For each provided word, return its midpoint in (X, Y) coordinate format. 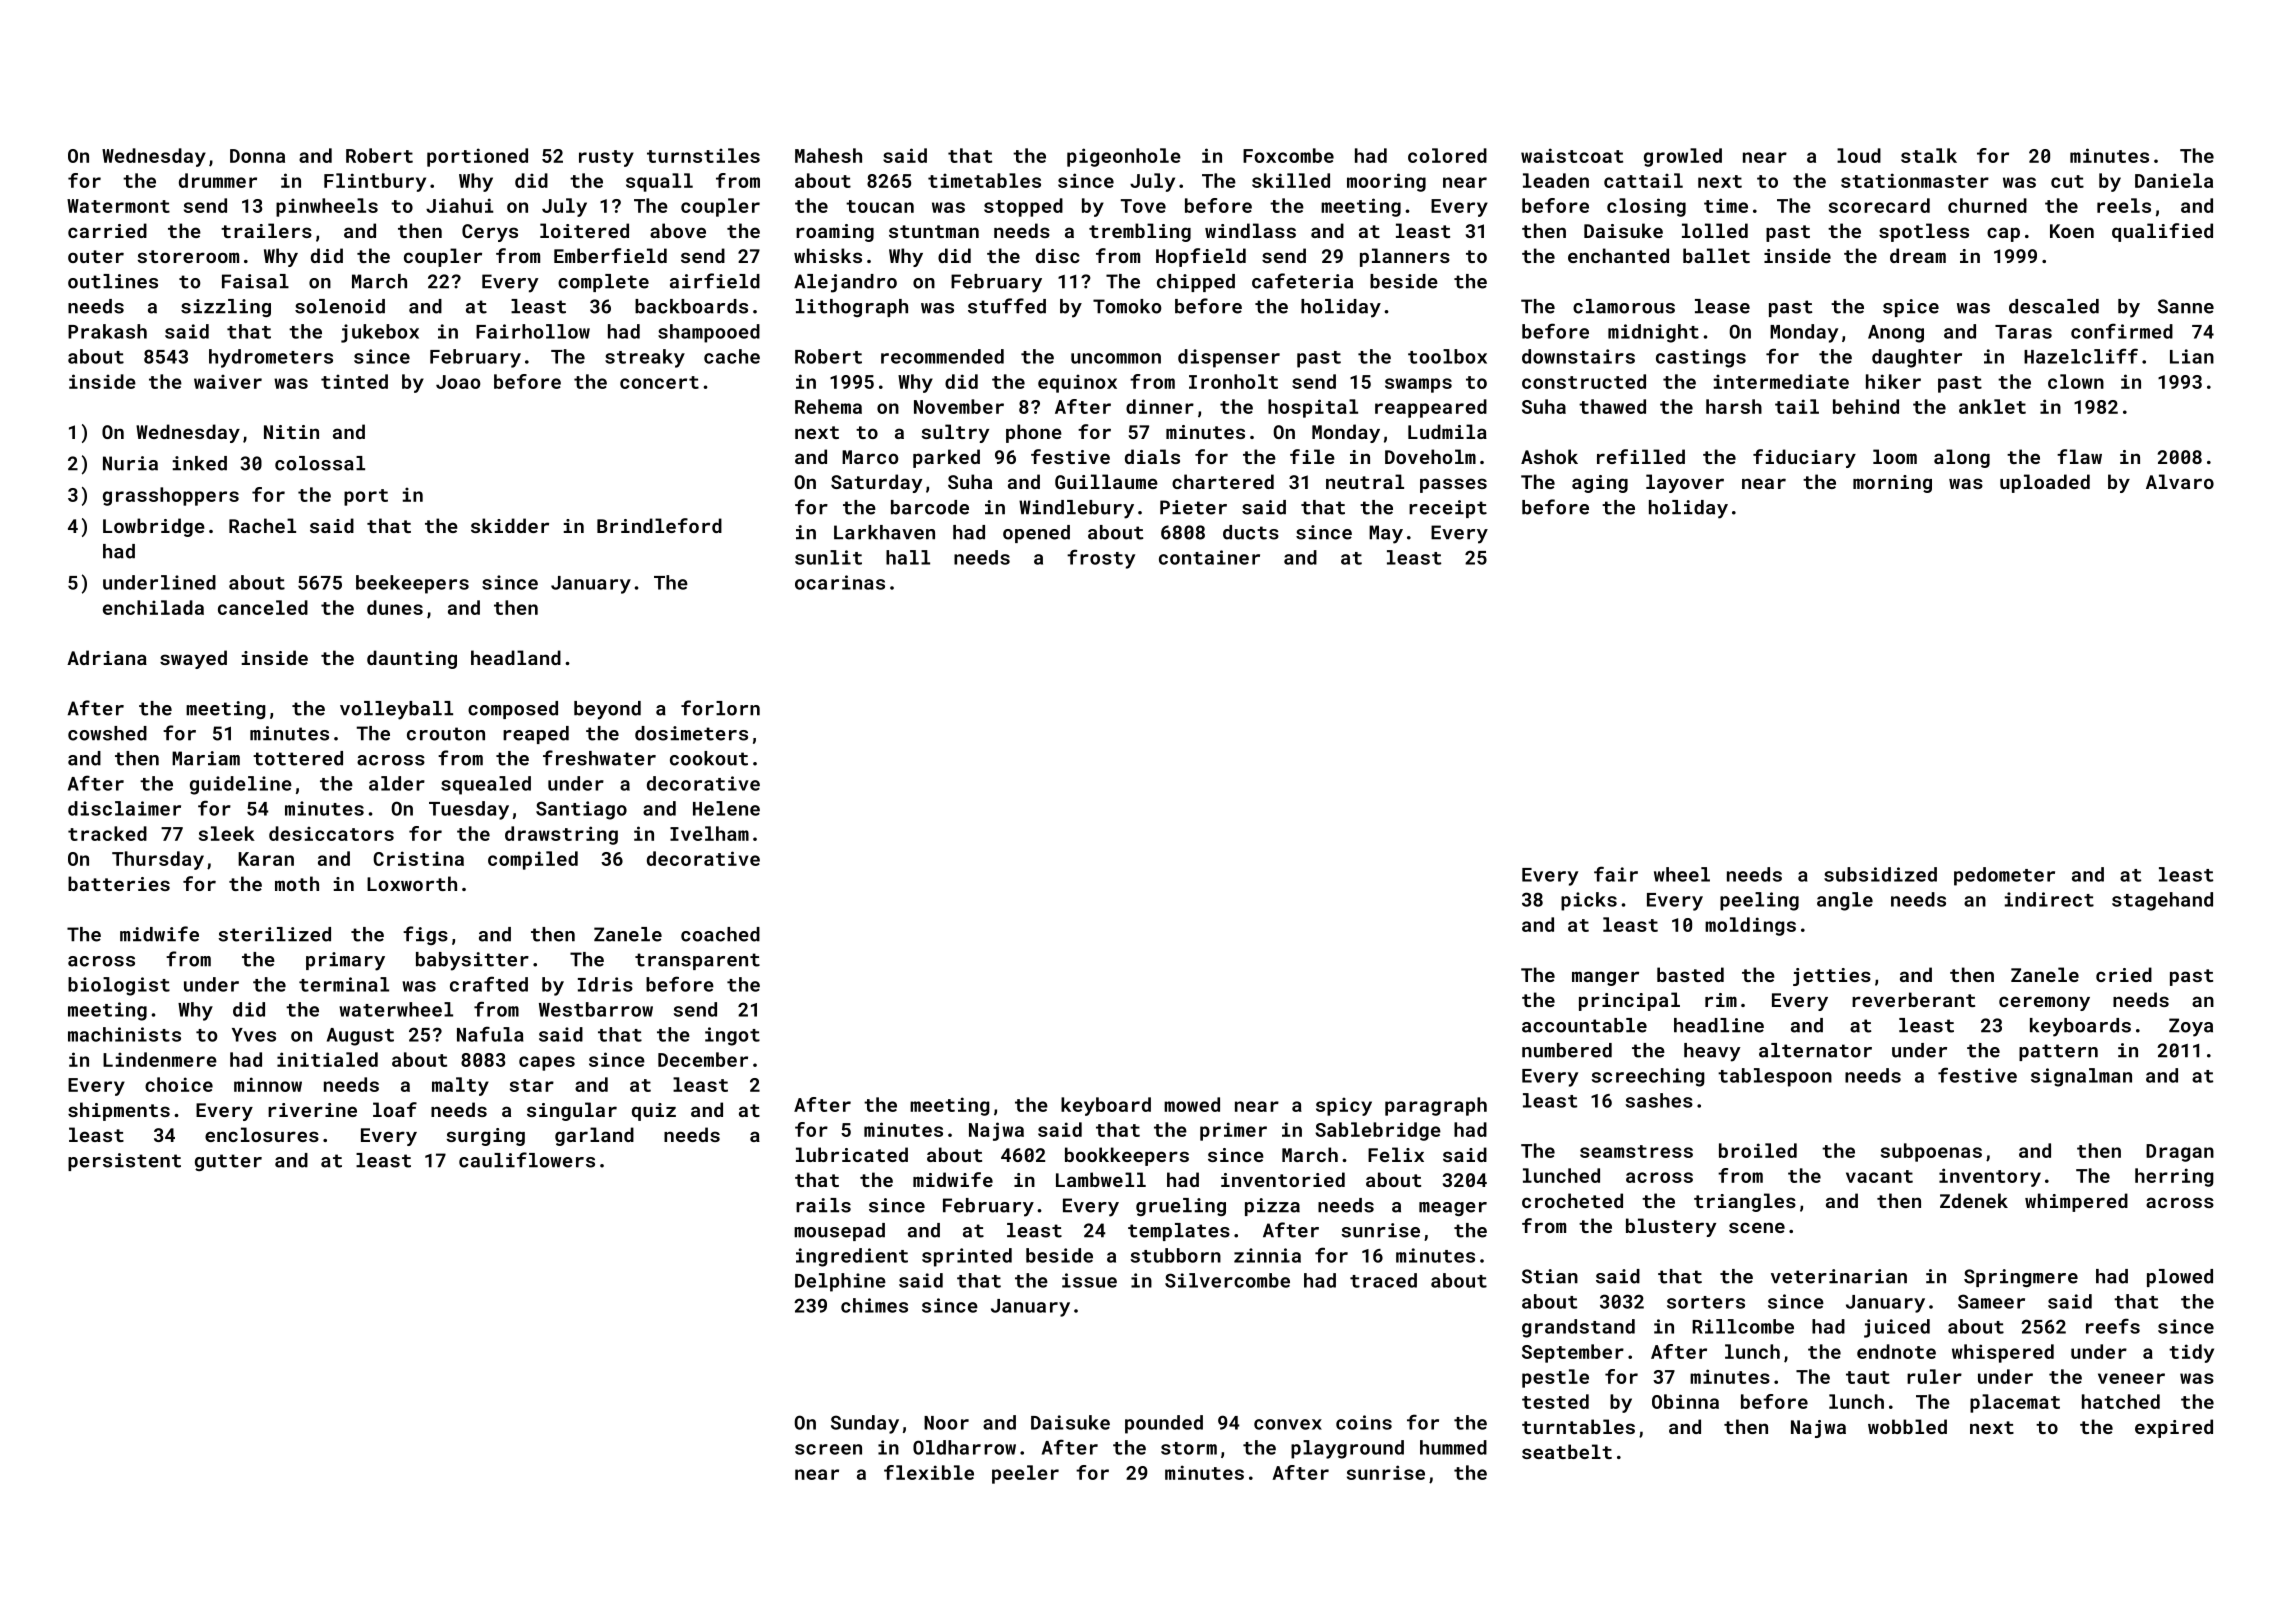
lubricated (852, 1154)
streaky (645, 358)
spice (1911, 308)
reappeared (1431, 408)
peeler (1025, 1474)
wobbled (1907, 1426)
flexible (929, 1472)
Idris (605, 984)
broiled (1758, 1150)
